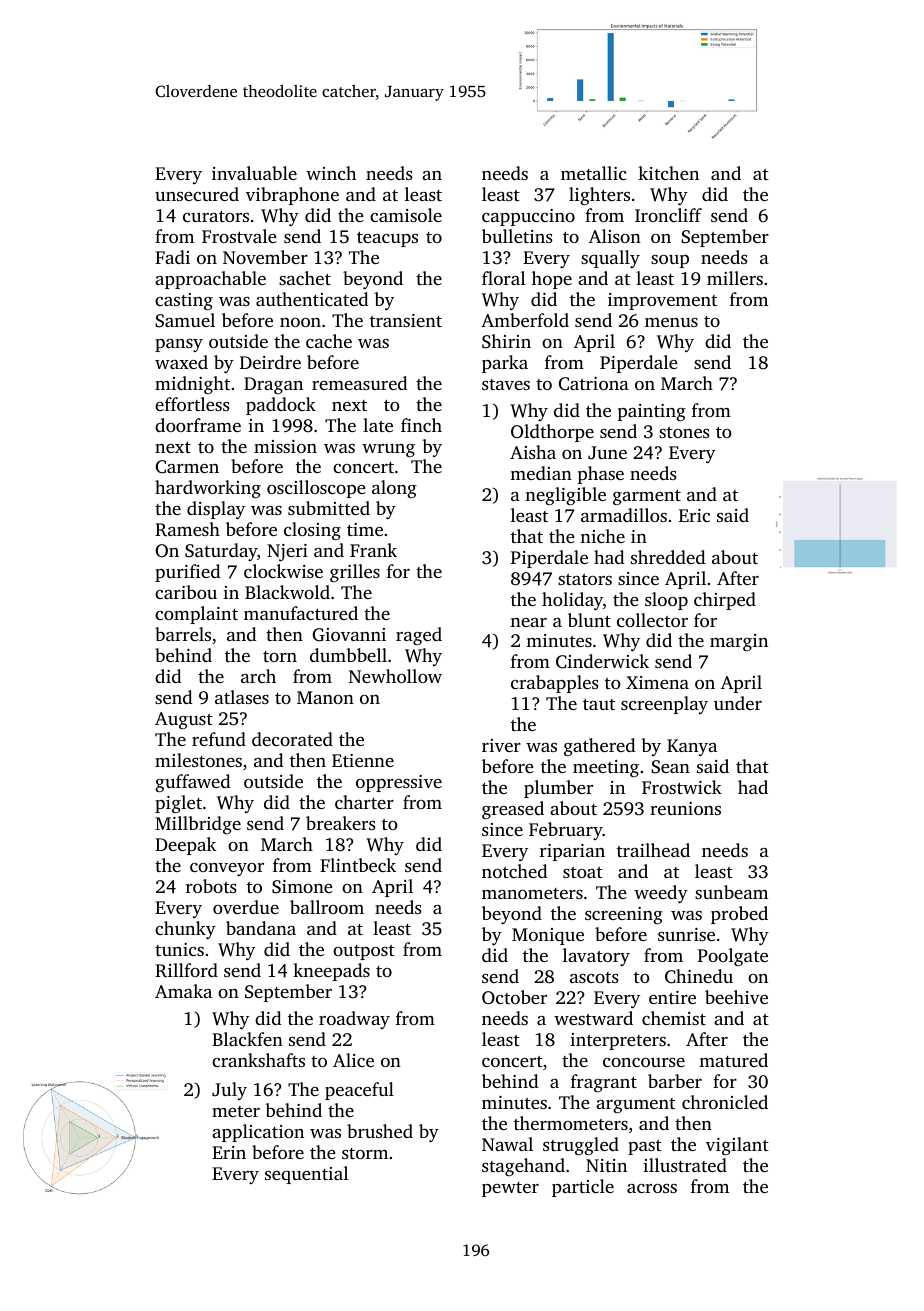  Describe the element at coordinates (388, 450) in the image. I see `wrung` at that location.
